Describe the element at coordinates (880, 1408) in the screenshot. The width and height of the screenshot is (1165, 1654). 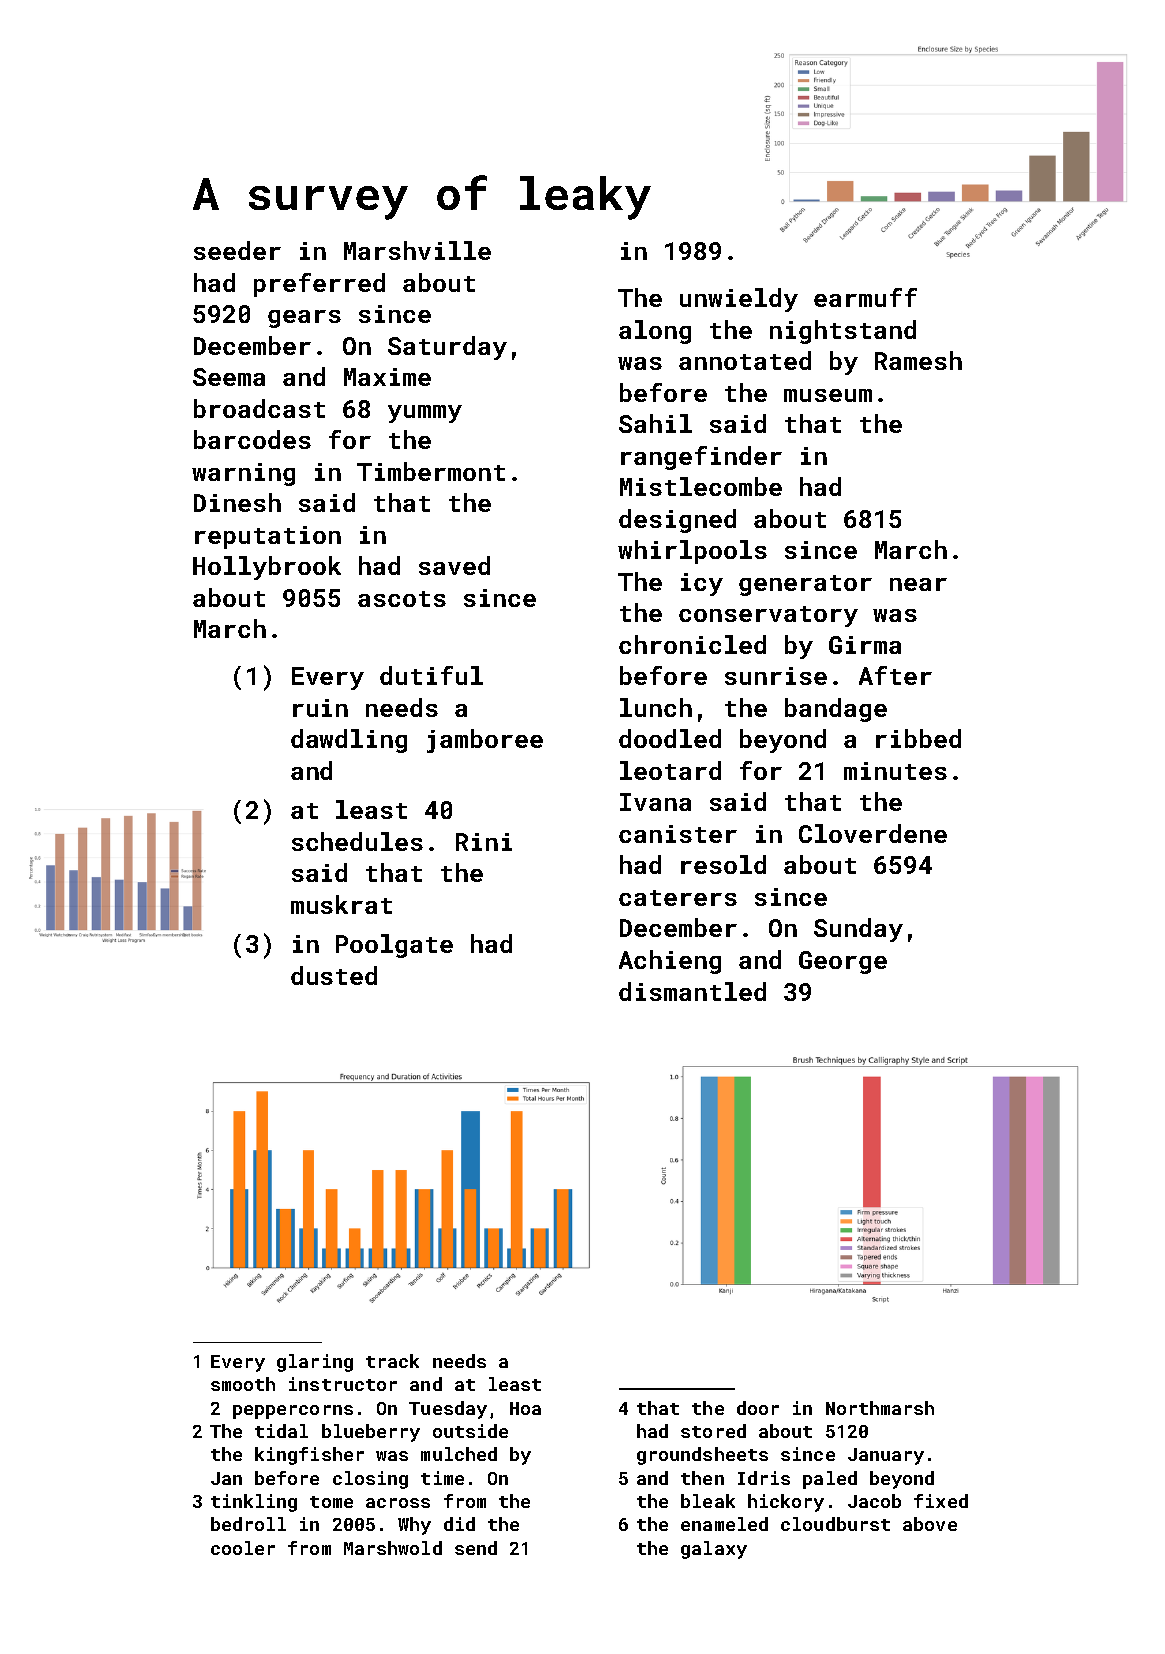
I see `Northmarsh` at that location.
